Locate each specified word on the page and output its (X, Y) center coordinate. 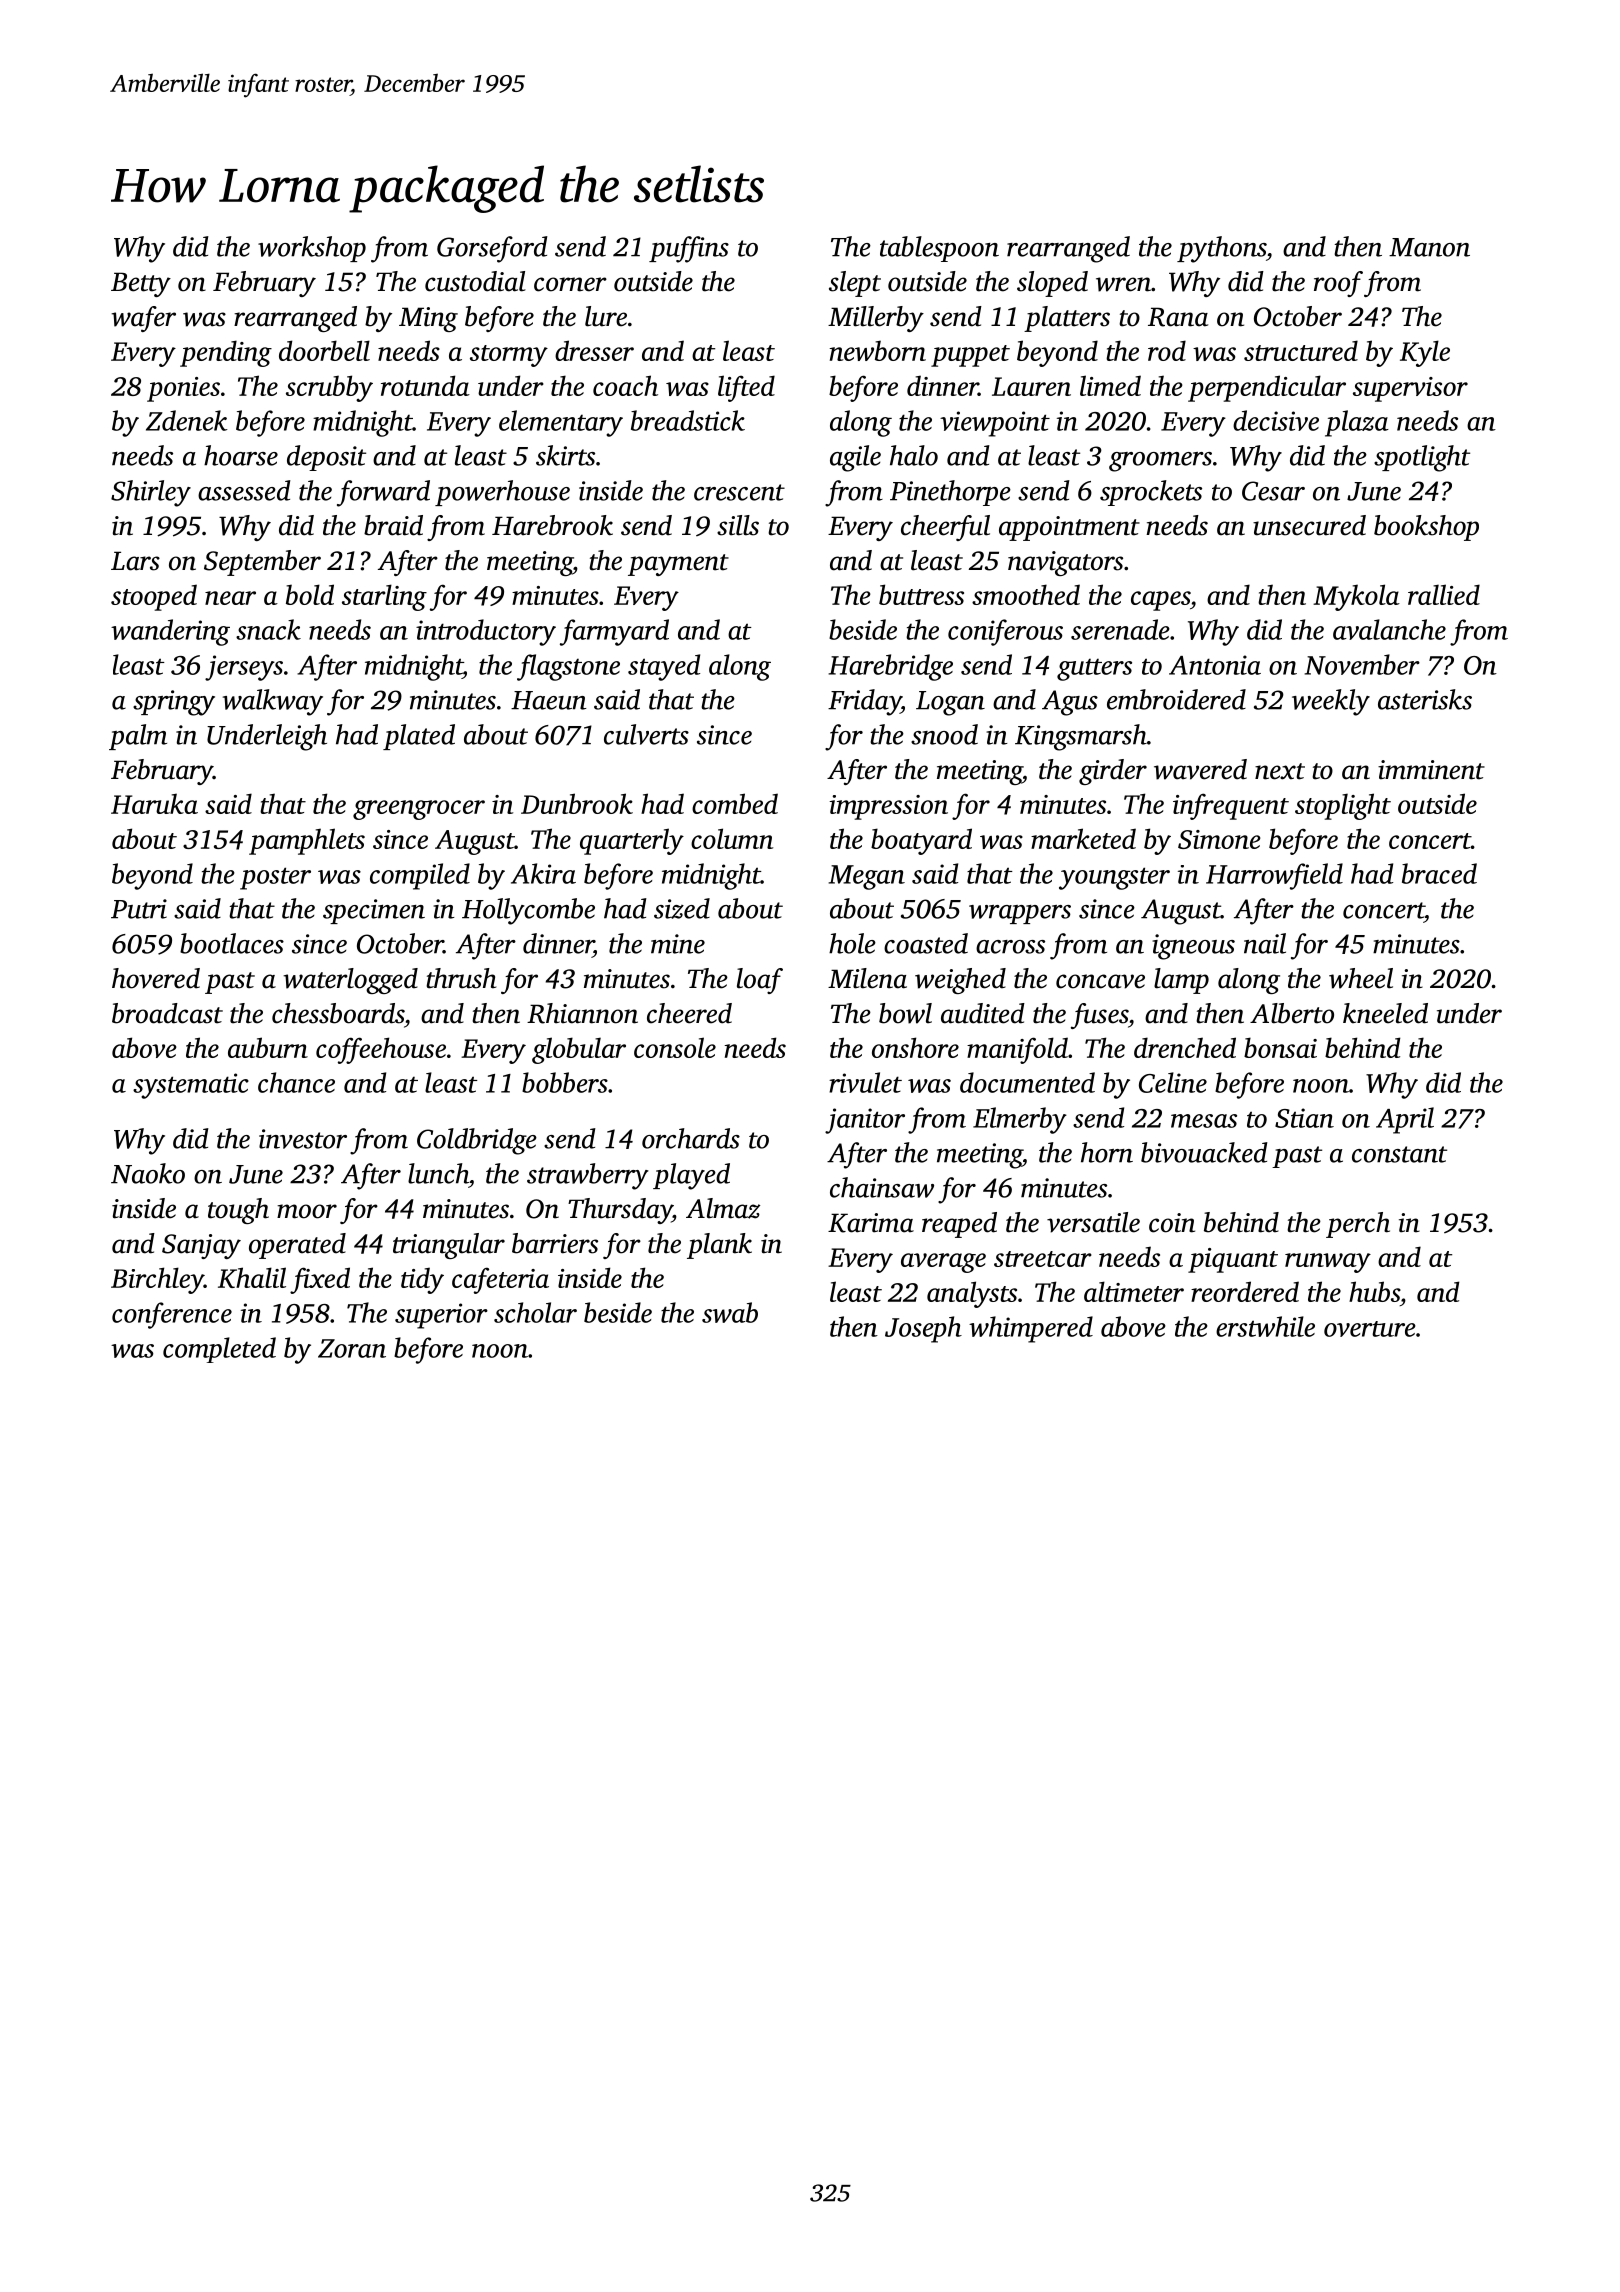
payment (678, 565)
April (1405, 1120)
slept (855, 284)
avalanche (1389, 629)
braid (393, 525)
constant (1399, 1154)
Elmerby (1020, 1120)
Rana (1178, 317)
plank (719, 1246)
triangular (449, 1246)
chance (296, 1082)
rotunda (425, 385)
